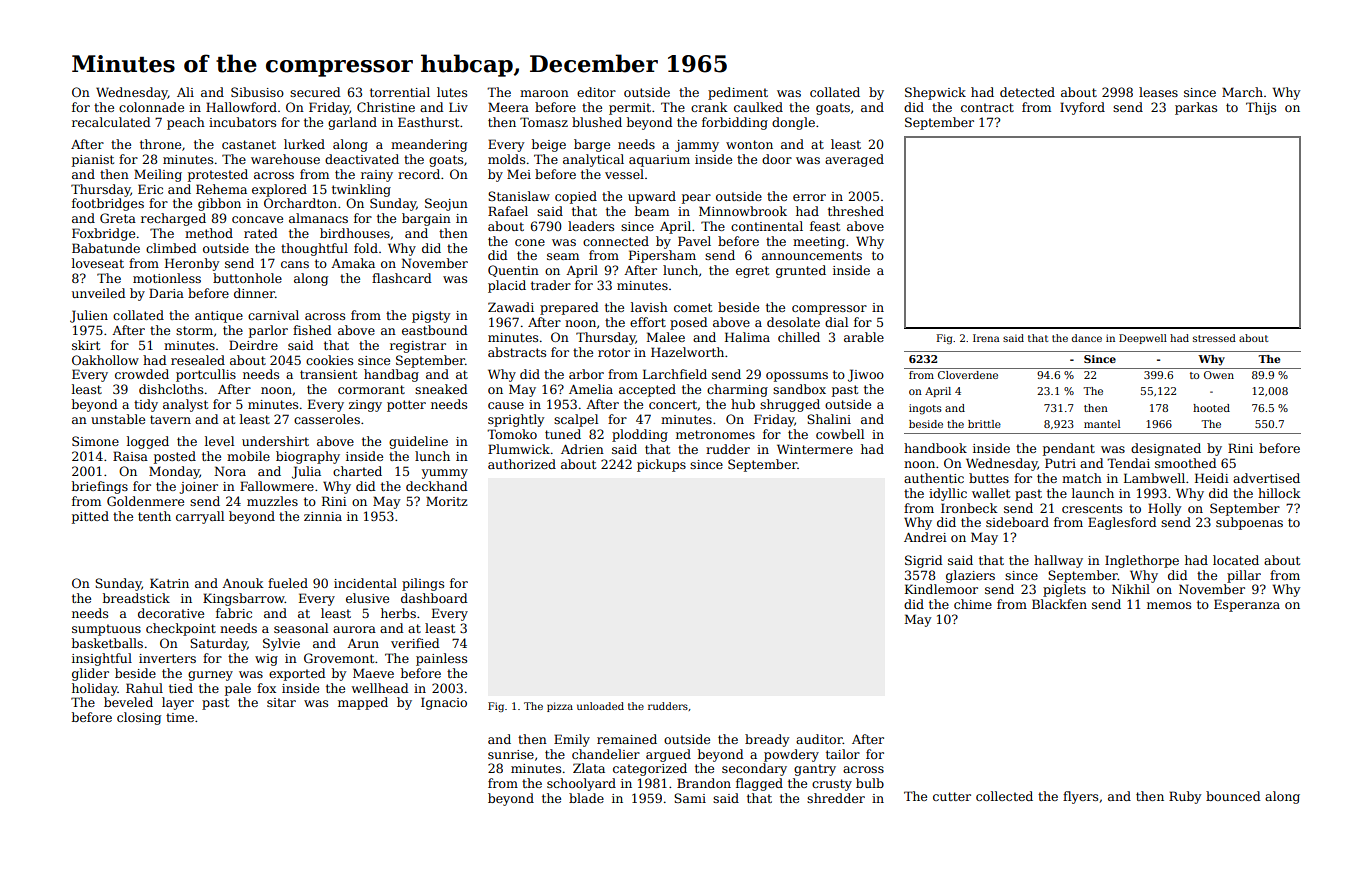 The image size is (1372, 887). What do you see at coordinates (586, 798) in the screenshot?
I see `blade` at bounding box center [586, 798].
